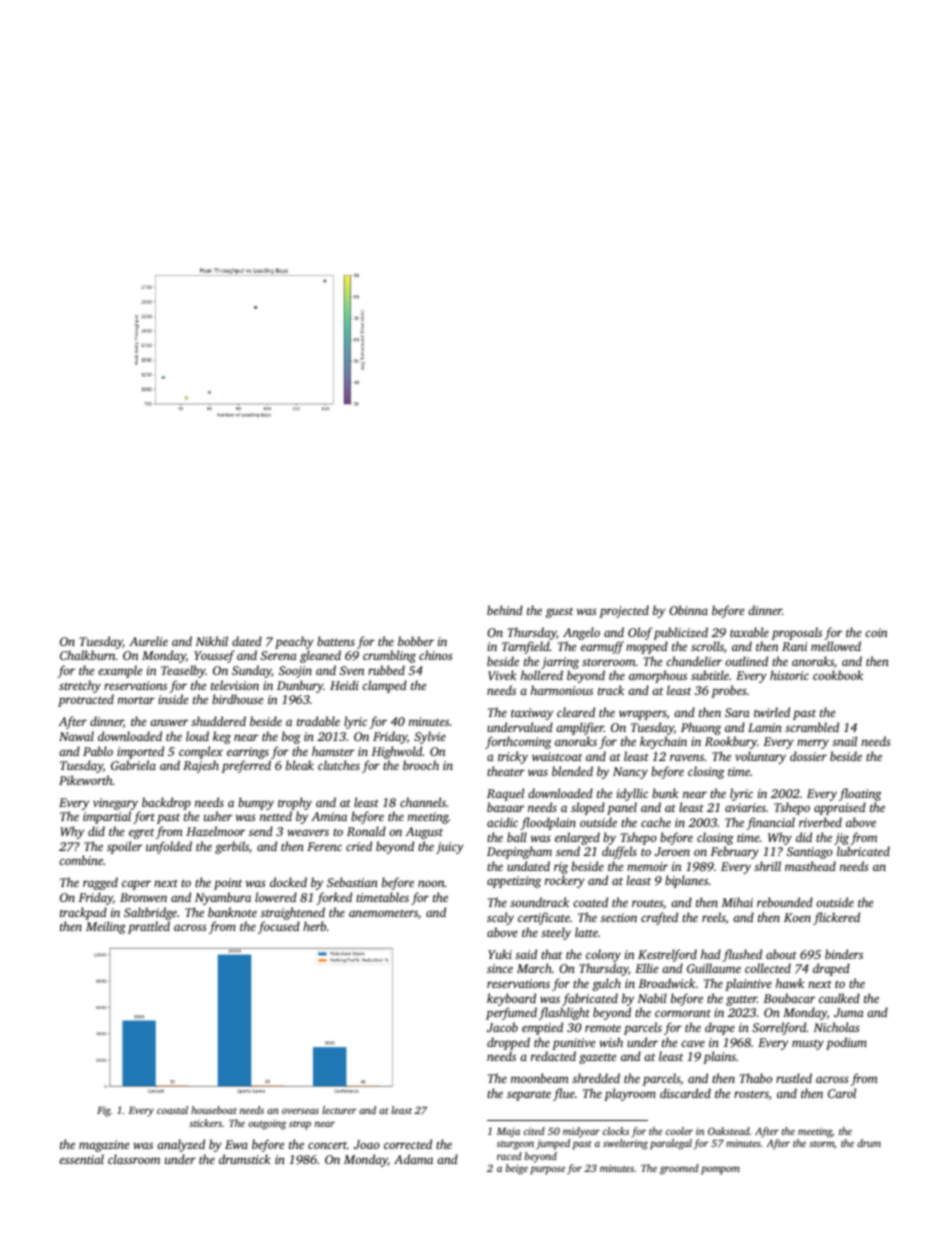  What do you see at coordinates (104, 1146) in the document?
I see `magazine` at bounding box center [104, 1146].
